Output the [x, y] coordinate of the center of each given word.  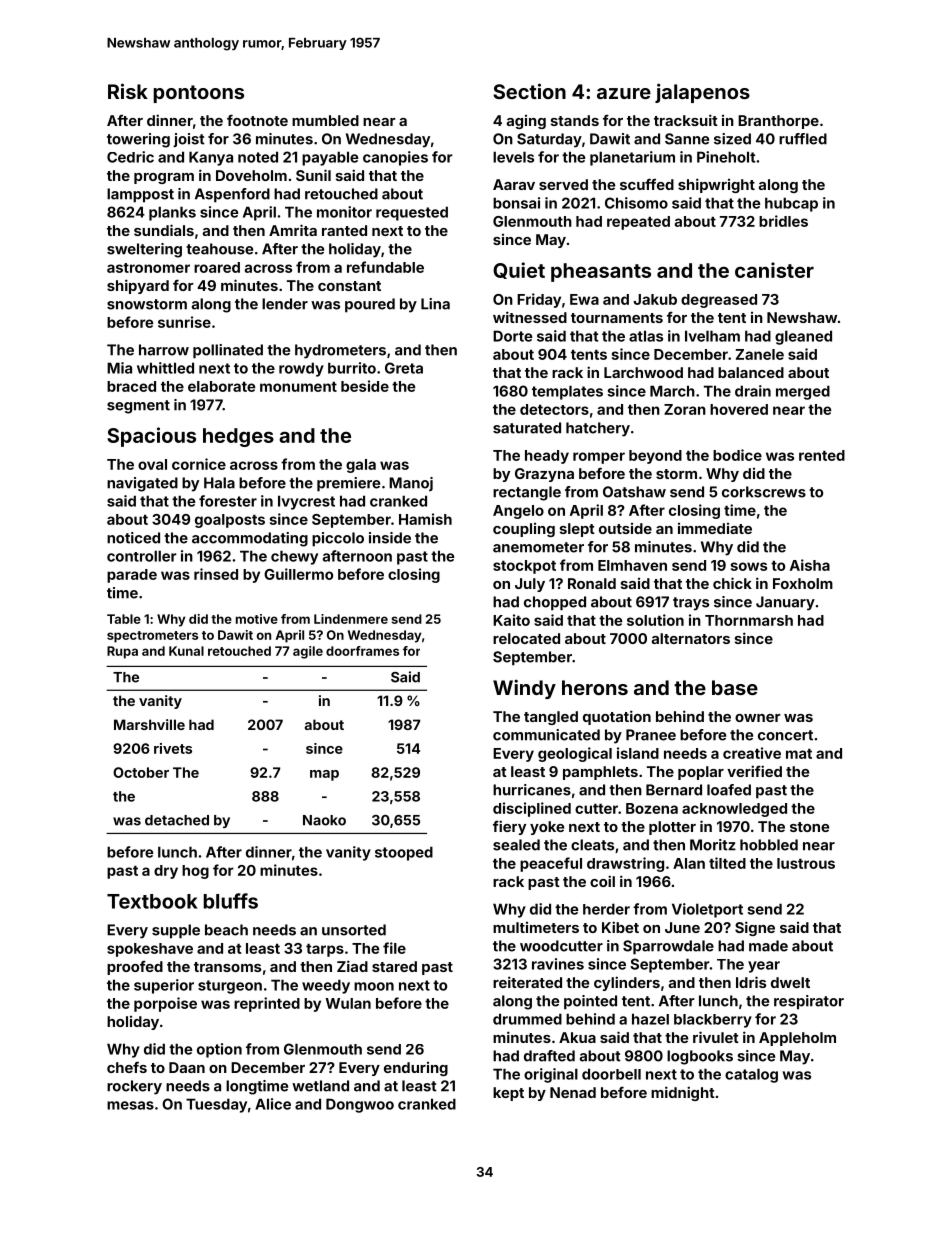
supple [176, 931]
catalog [751, 1075]
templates [567, 392]
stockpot [524, 567]
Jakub [655, 299]
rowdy [301, 369]
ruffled [803, 139]
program [164, 178]
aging [526, 122]
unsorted [354, 930]
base [735, 687]
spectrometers [152, 637]
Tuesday [216, 1105]
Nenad [573, 1092]
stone [809, 827]
